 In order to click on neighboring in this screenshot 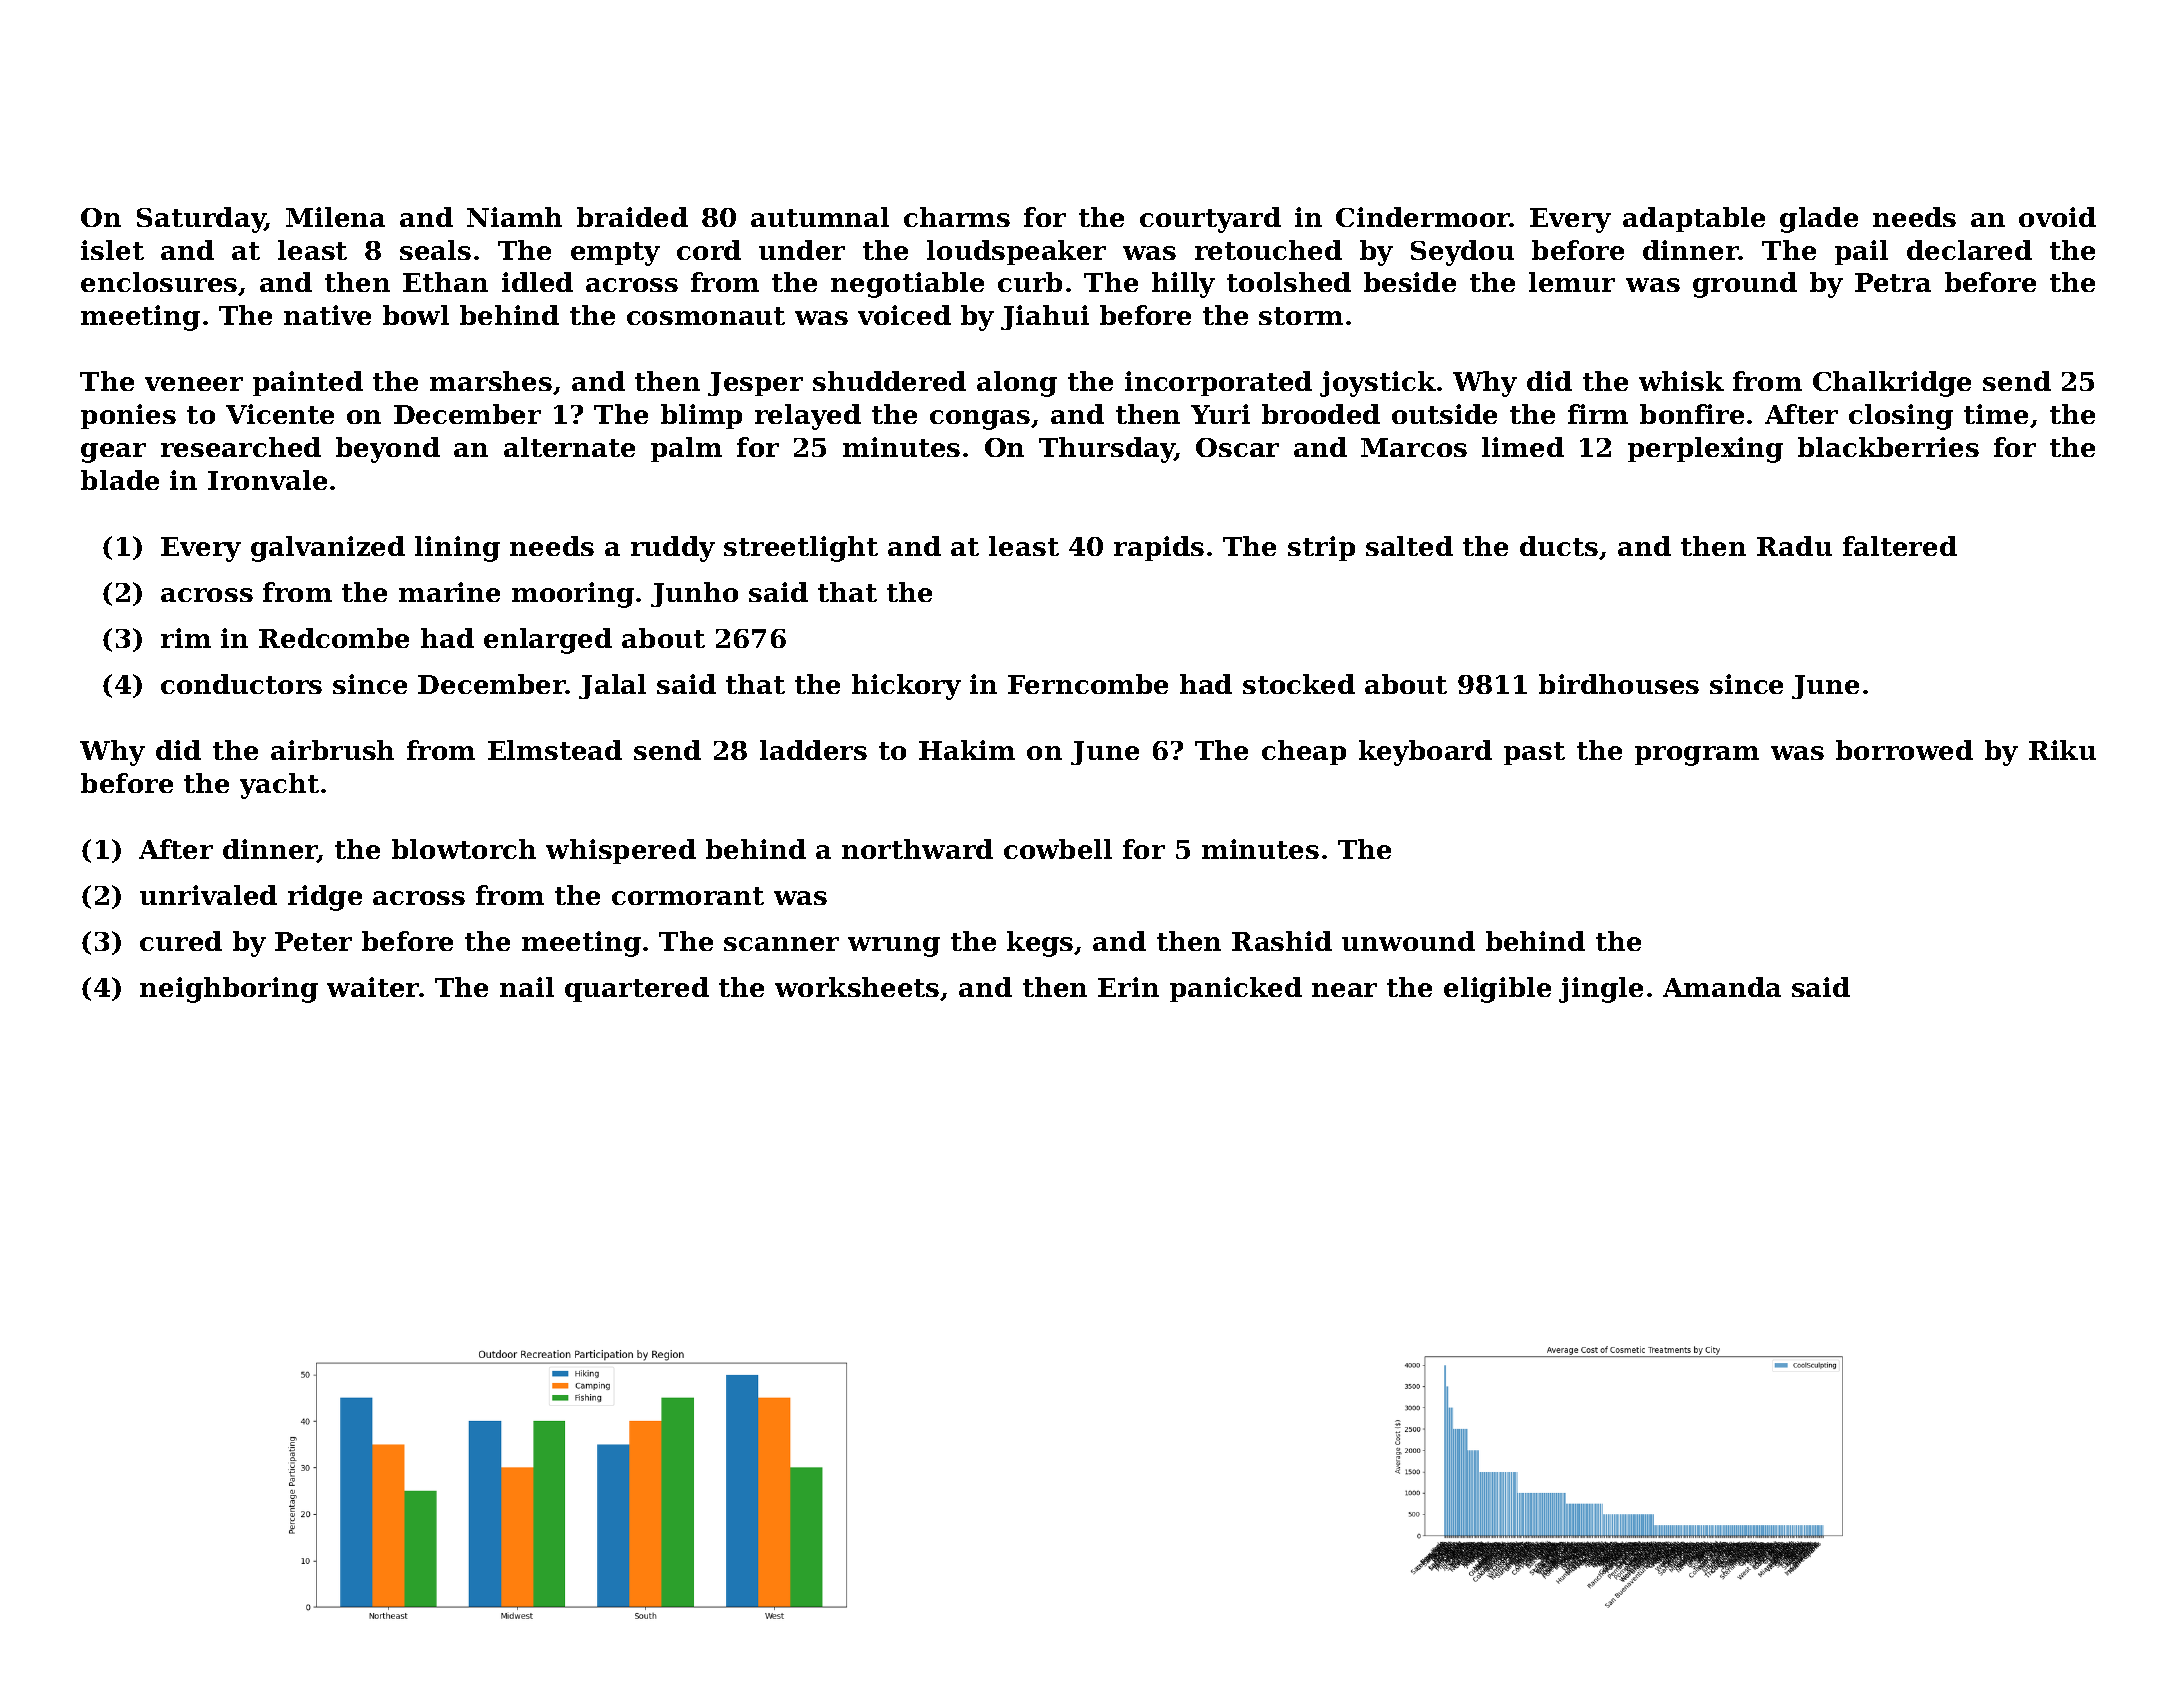, I will do `click(229, 990)`.
